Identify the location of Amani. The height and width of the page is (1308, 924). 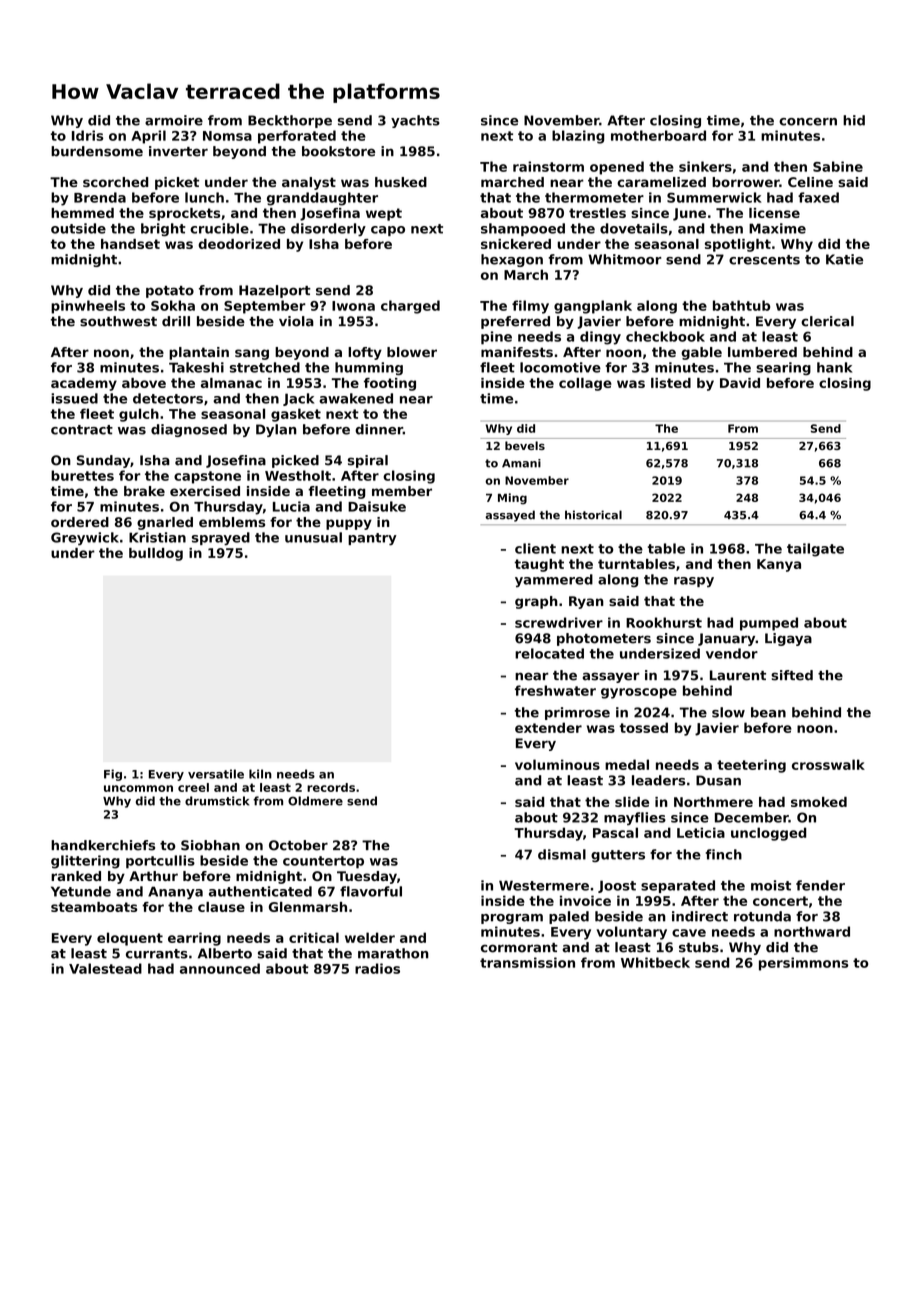
(521, 463).
